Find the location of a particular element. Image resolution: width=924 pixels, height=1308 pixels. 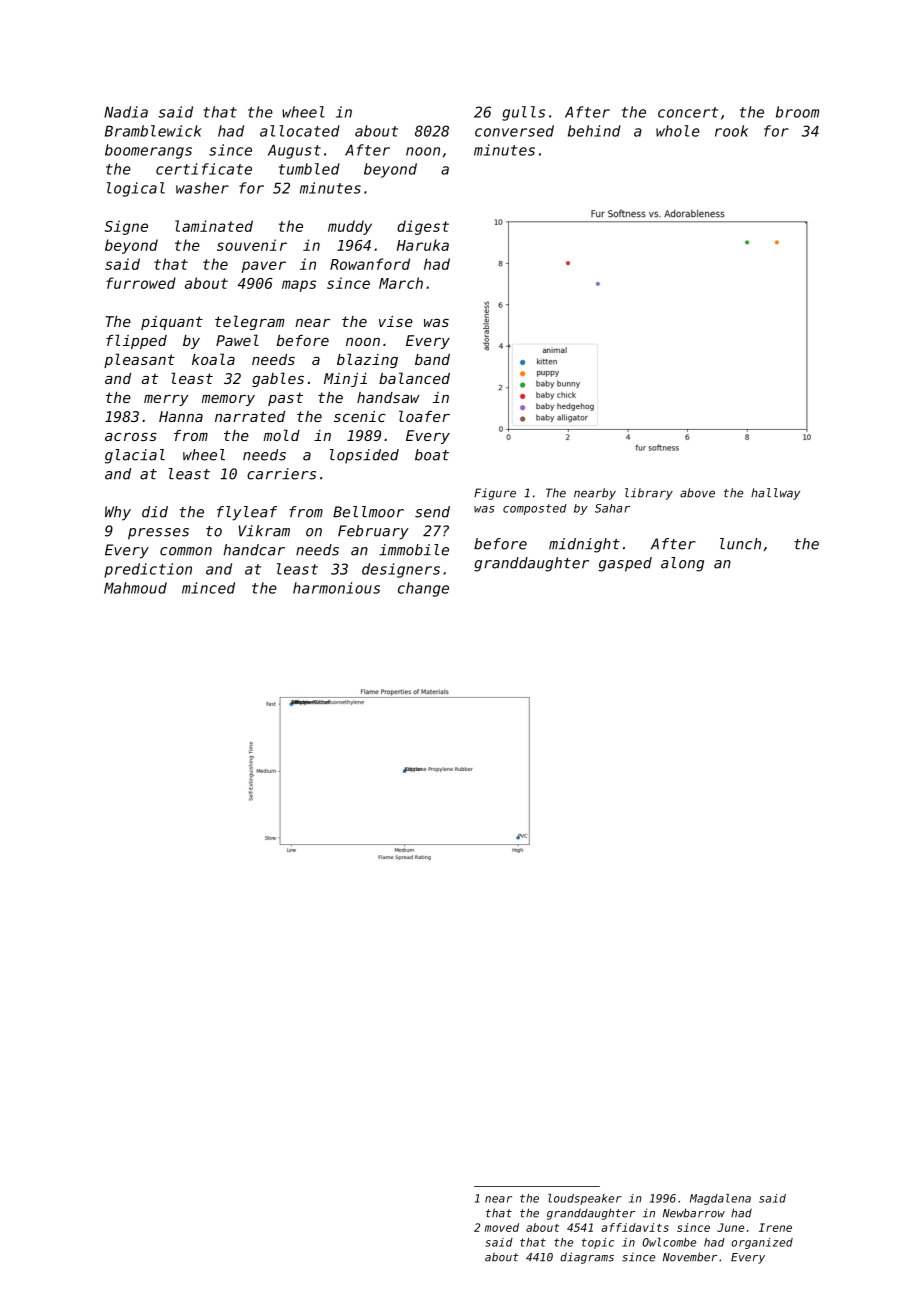

lunch is located at coordinates (740, 544).
